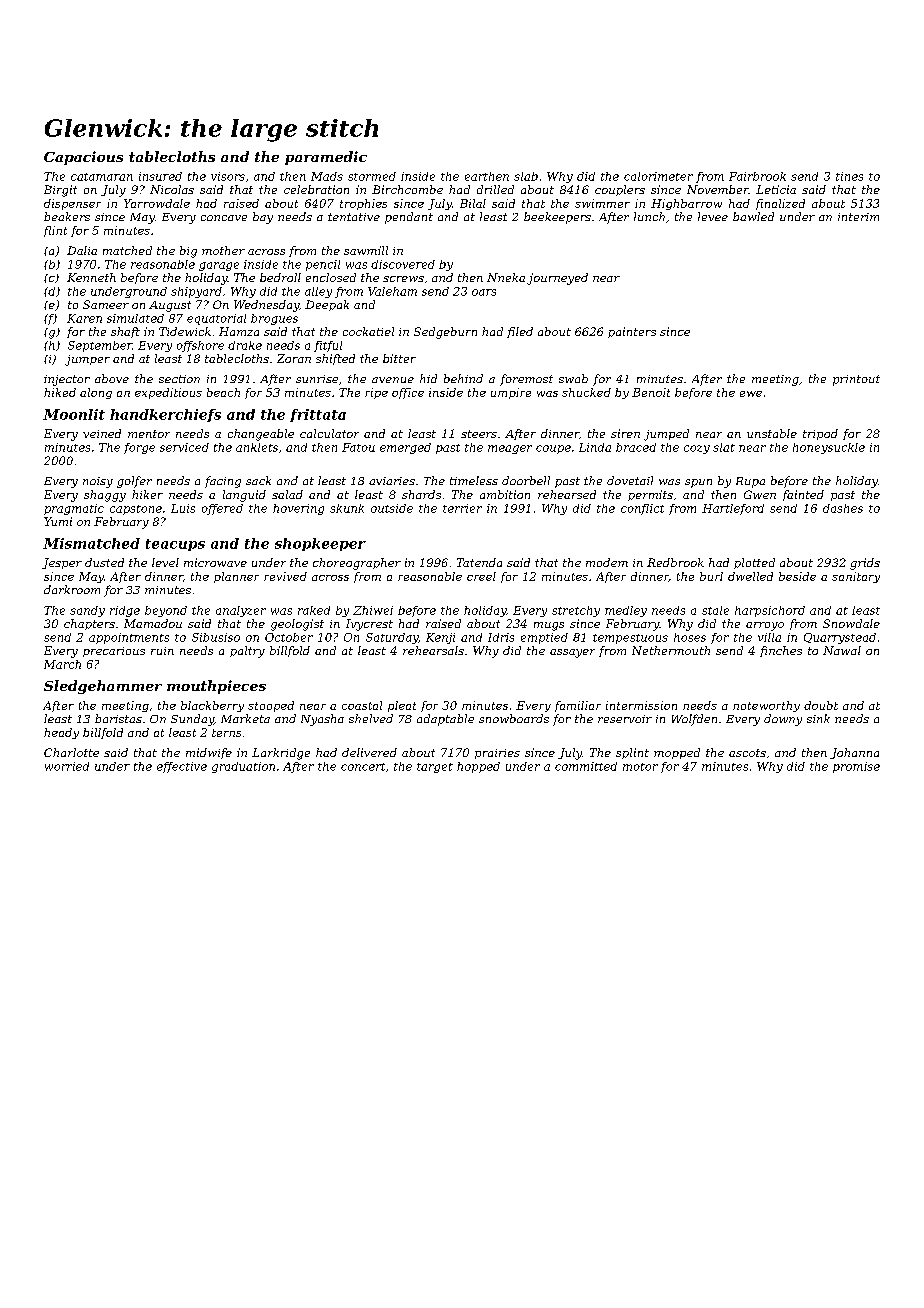 This image has width=924, height=1308. Describe the element at coordinates (724, 447) in the image. I see `slat` at that location.
